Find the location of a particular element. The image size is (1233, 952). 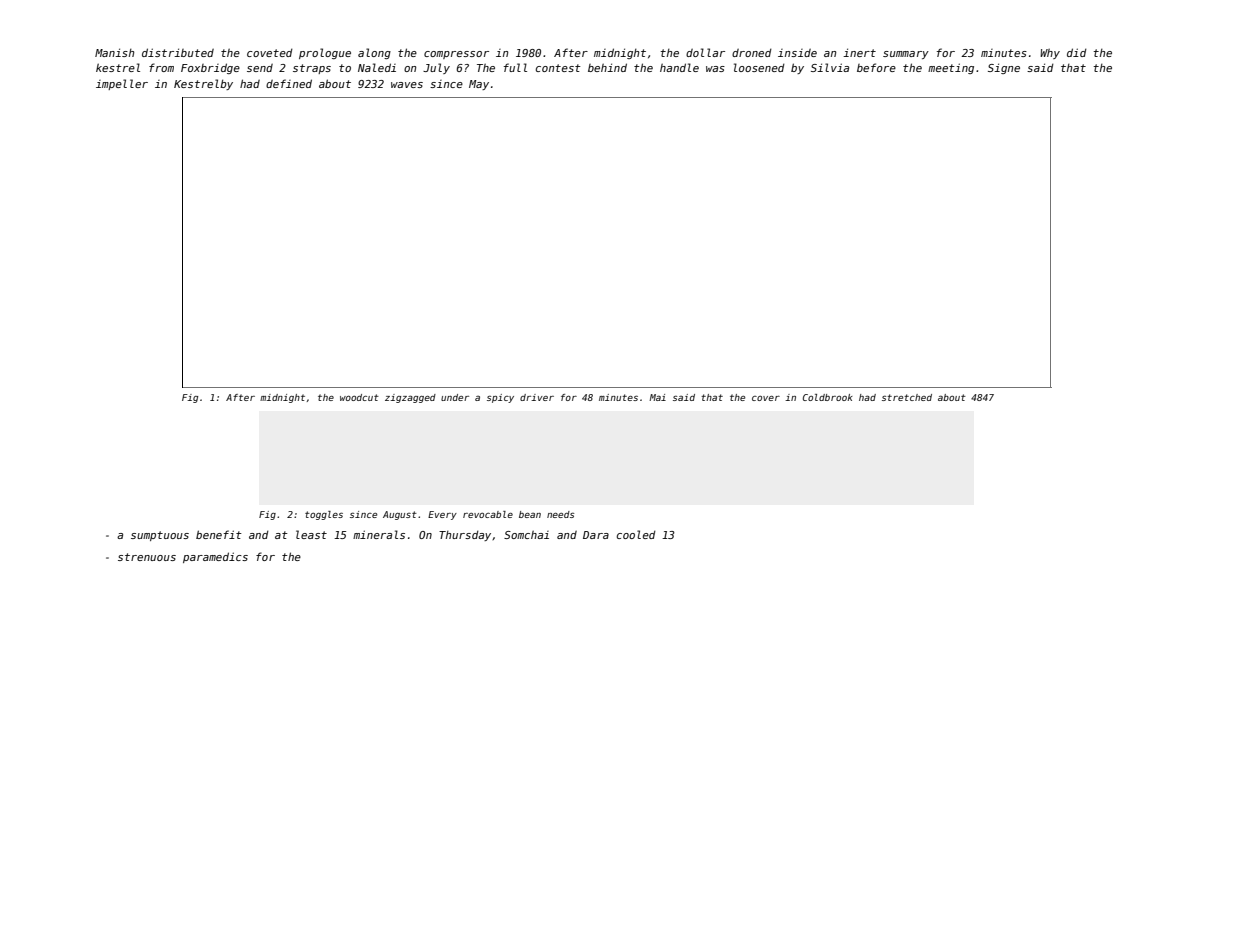

compressor is located at coordinates (456, 55).
